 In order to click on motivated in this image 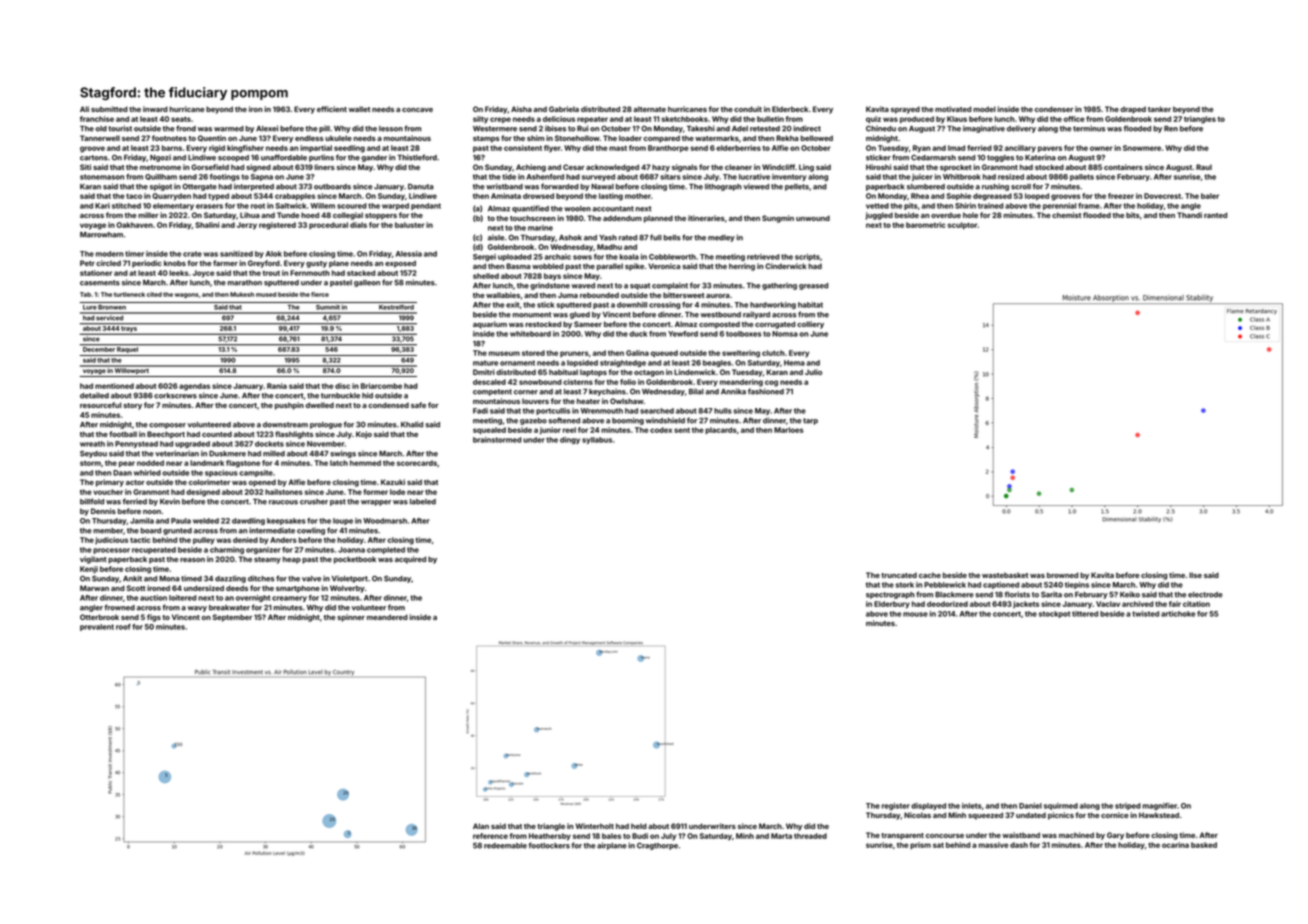, I will do `click(953, 109)`.
